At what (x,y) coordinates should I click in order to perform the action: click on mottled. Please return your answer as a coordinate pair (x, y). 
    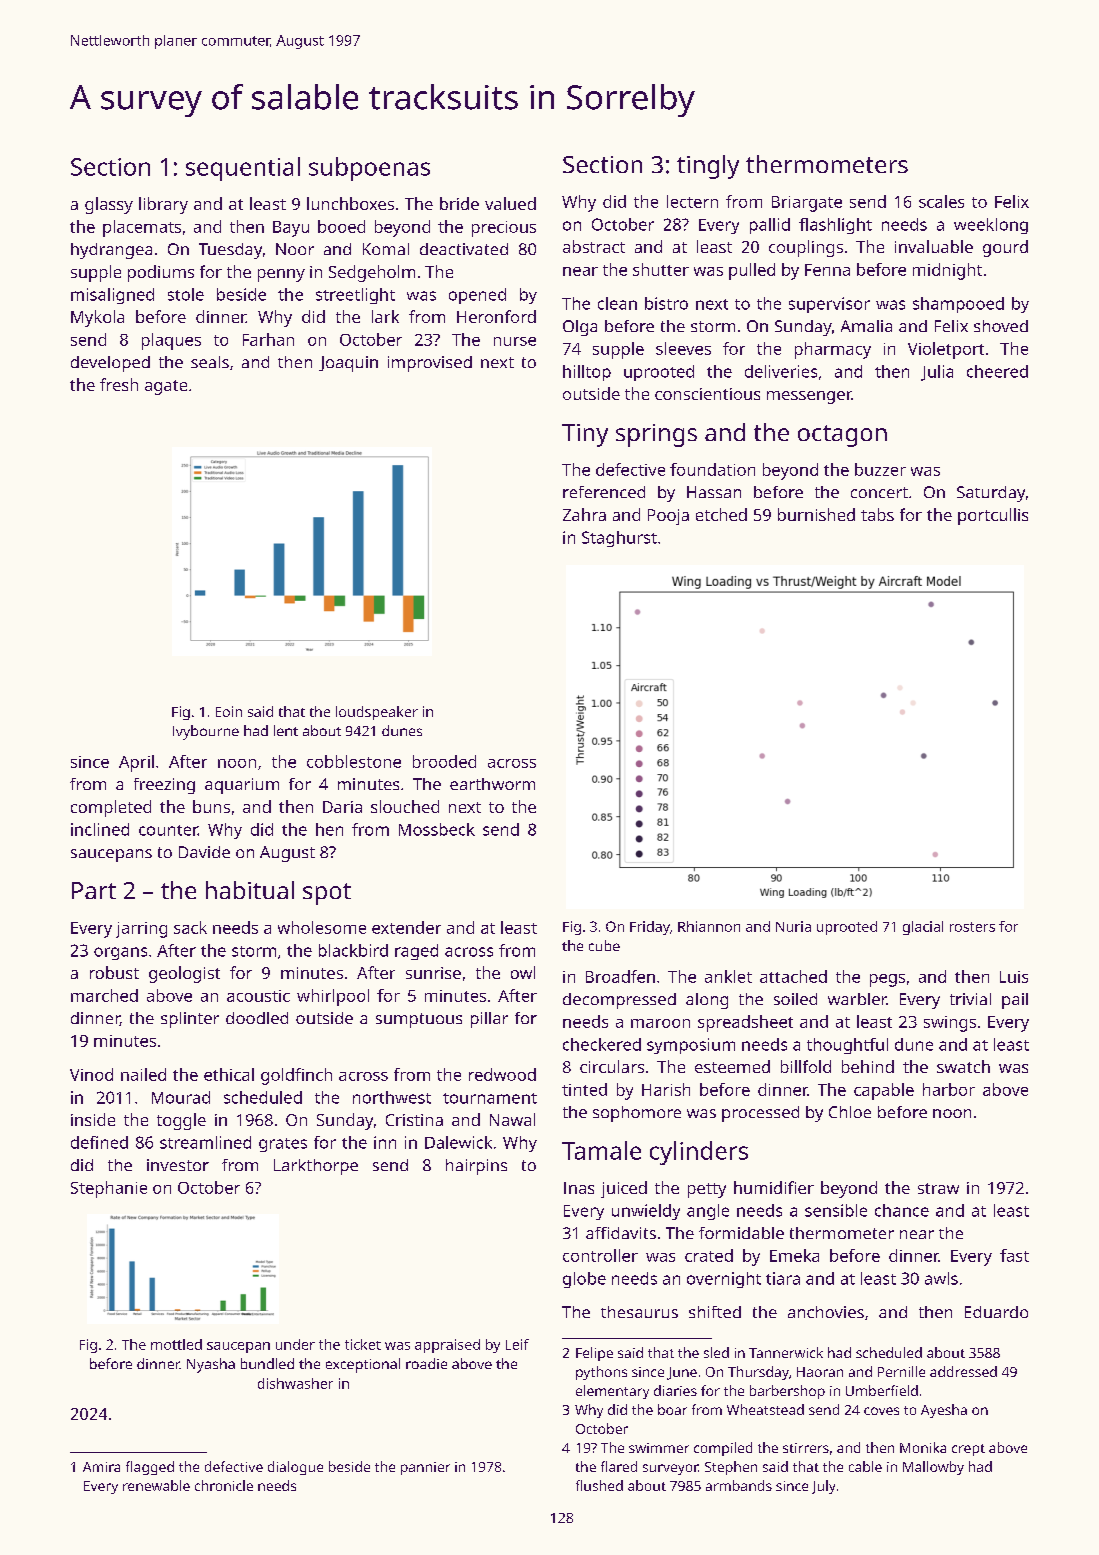
    Looking at the image, I should click on (176, 1344).
